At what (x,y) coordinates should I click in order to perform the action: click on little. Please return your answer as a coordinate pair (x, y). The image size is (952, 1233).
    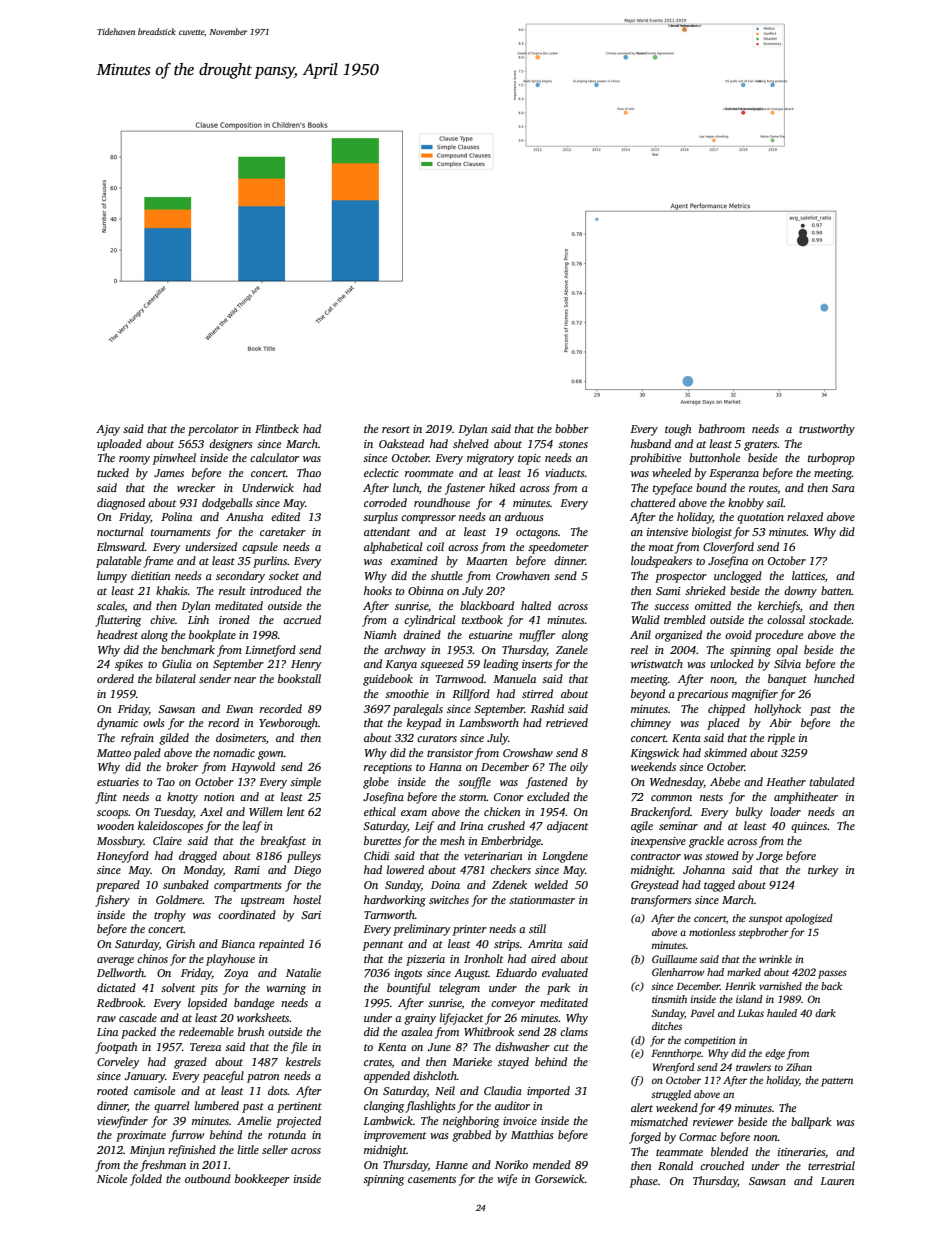
    Looking at the image, I should click on (248, 1149).
